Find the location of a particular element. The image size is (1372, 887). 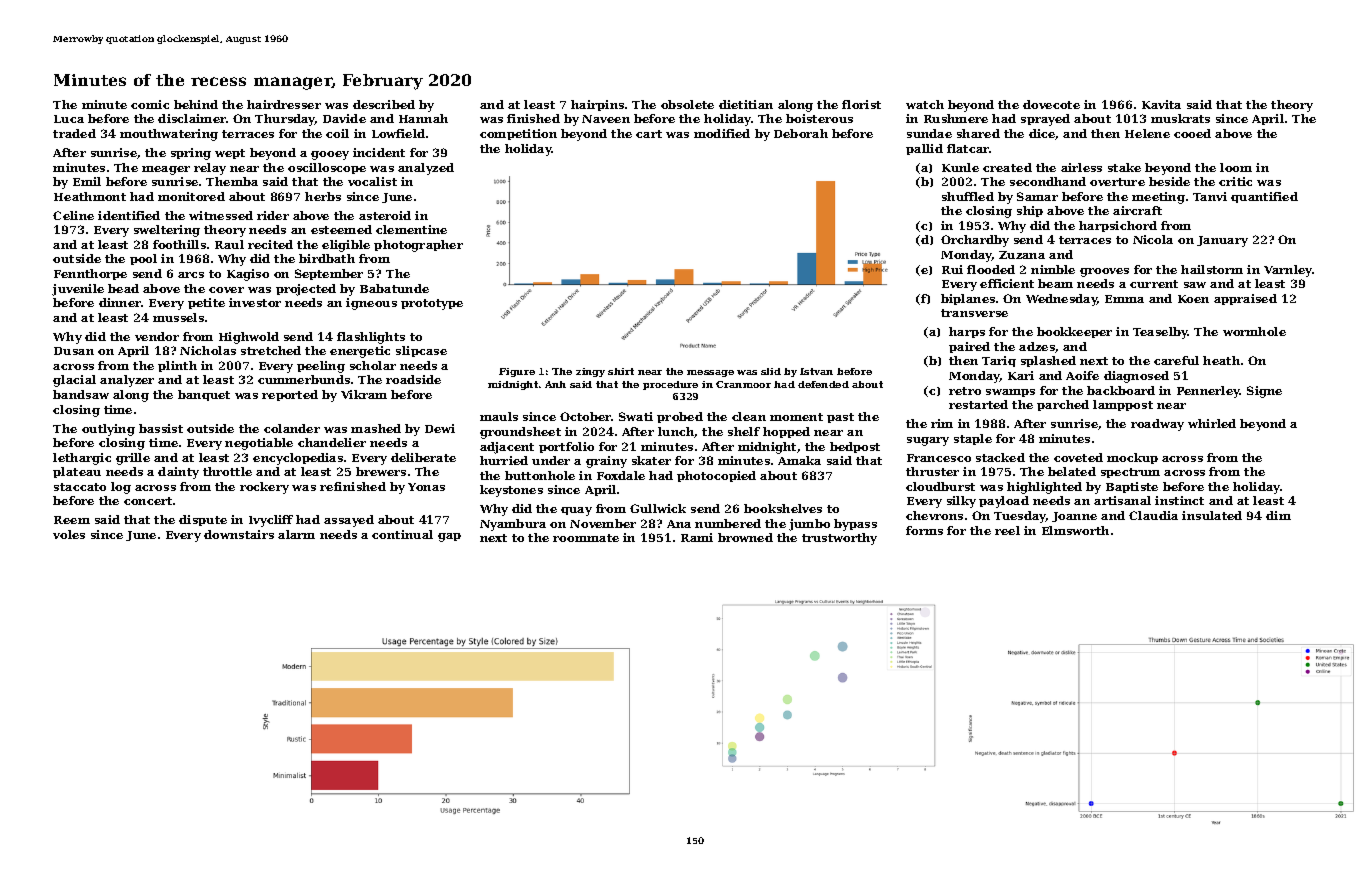

cooed is located at coordinates (1192, 133).
